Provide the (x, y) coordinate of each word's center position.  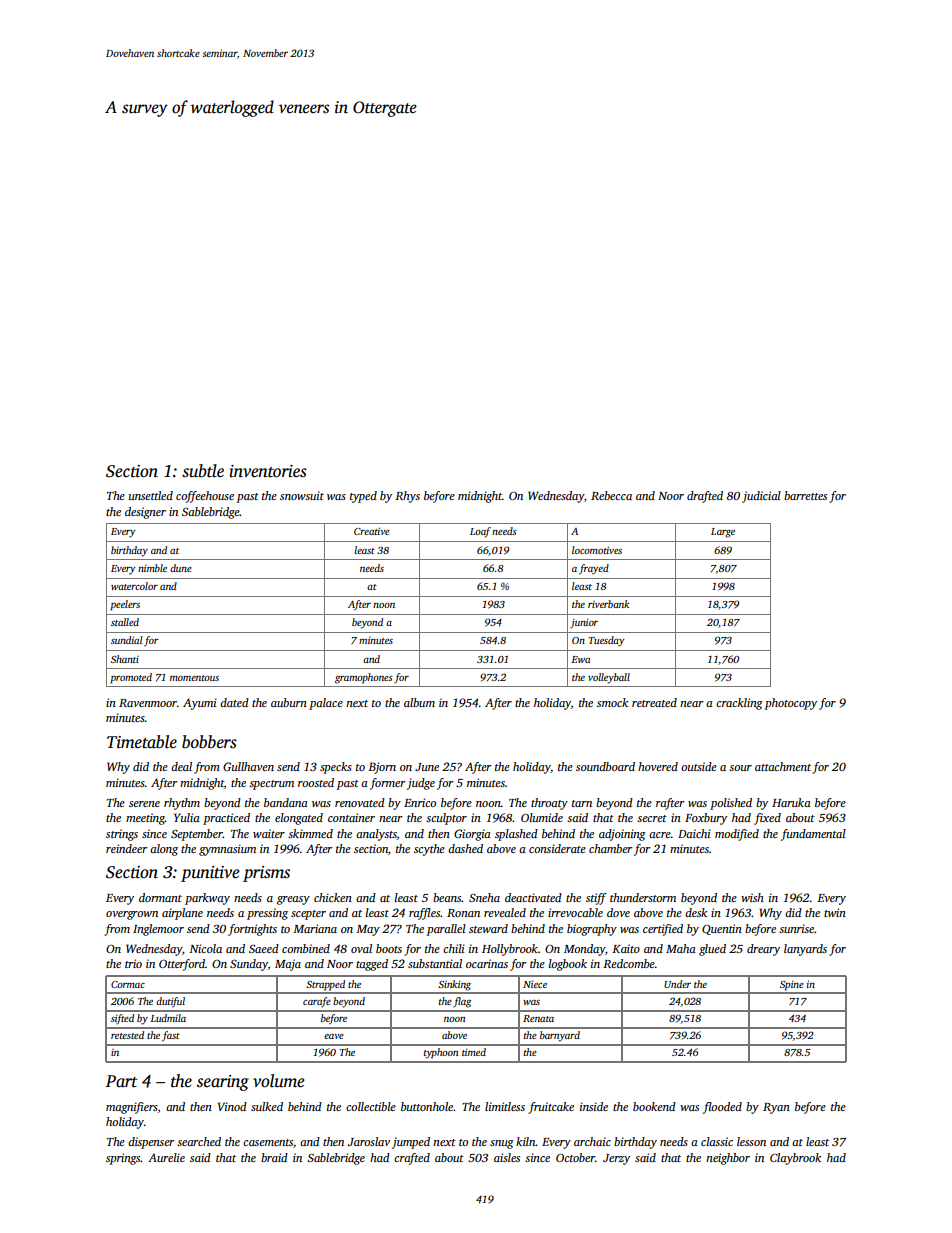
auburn (289, 702)
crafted (412, 1159)
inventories (268, 471)
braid (274, 1157)
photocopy (790, 704)
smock (612, 702)
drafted (705, 497)
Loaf (480, 532)
